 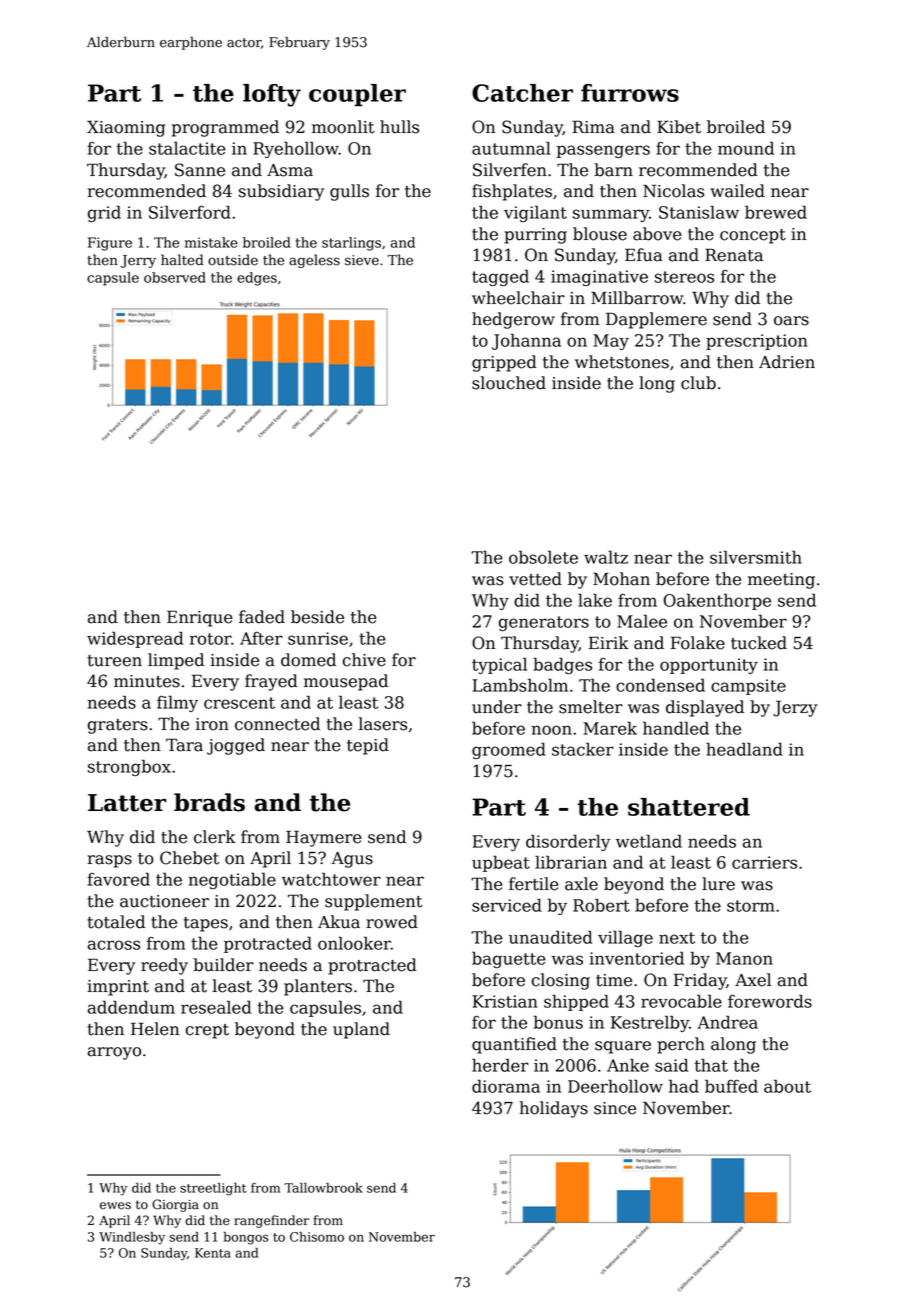 What do you see at coordinates (399, 127) in the screenshot?
I see `hulls` at bounding box center [399, 127].
